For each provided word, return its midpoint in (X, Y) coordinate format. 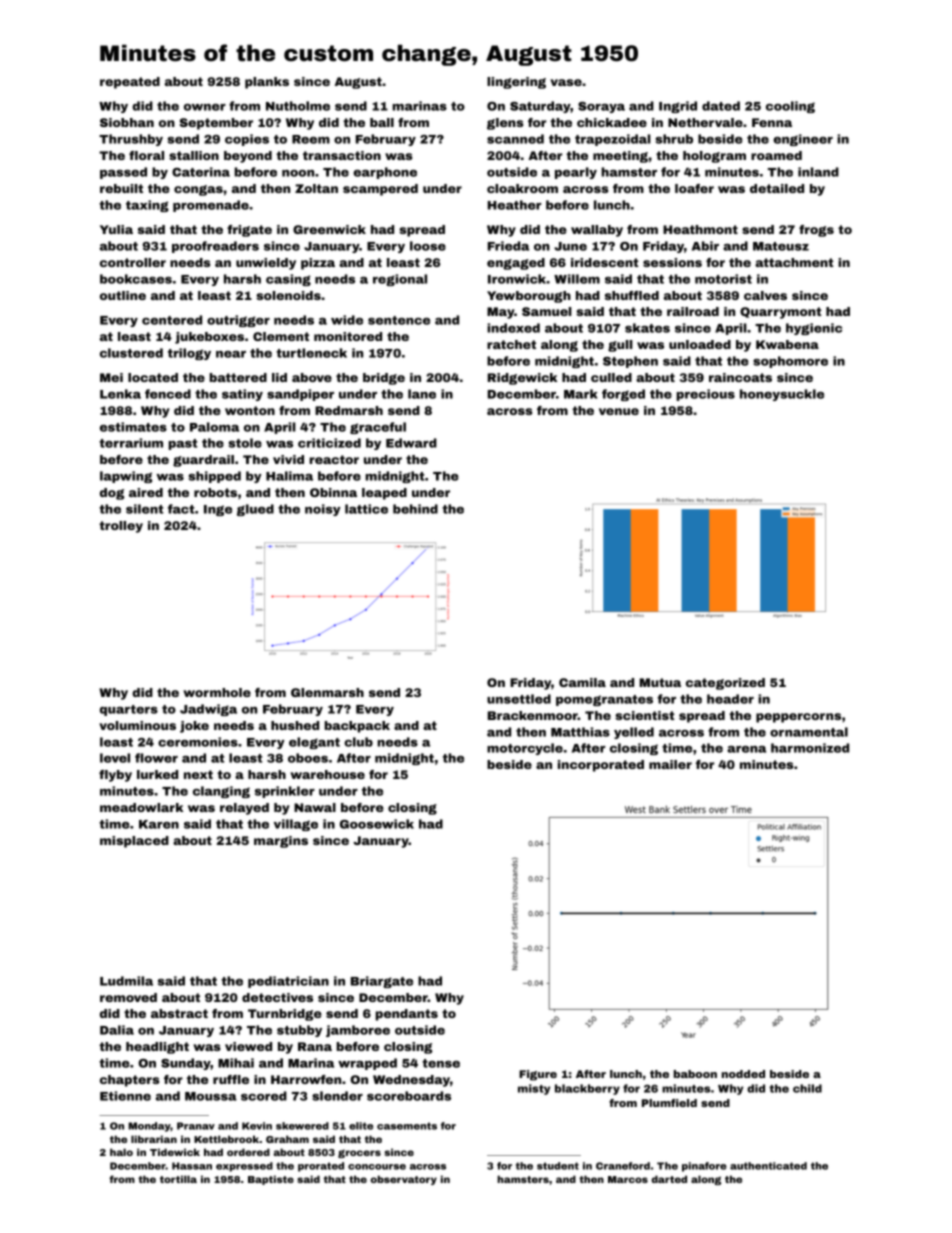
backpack (357, 727)
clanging (221, 792)
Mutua (660, 682)
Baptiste (271, 1180)
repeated (130, 83)
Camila (582, 682)
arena (746, 749)
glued (255, 510)
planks (267, 83)
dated (721, 106)
